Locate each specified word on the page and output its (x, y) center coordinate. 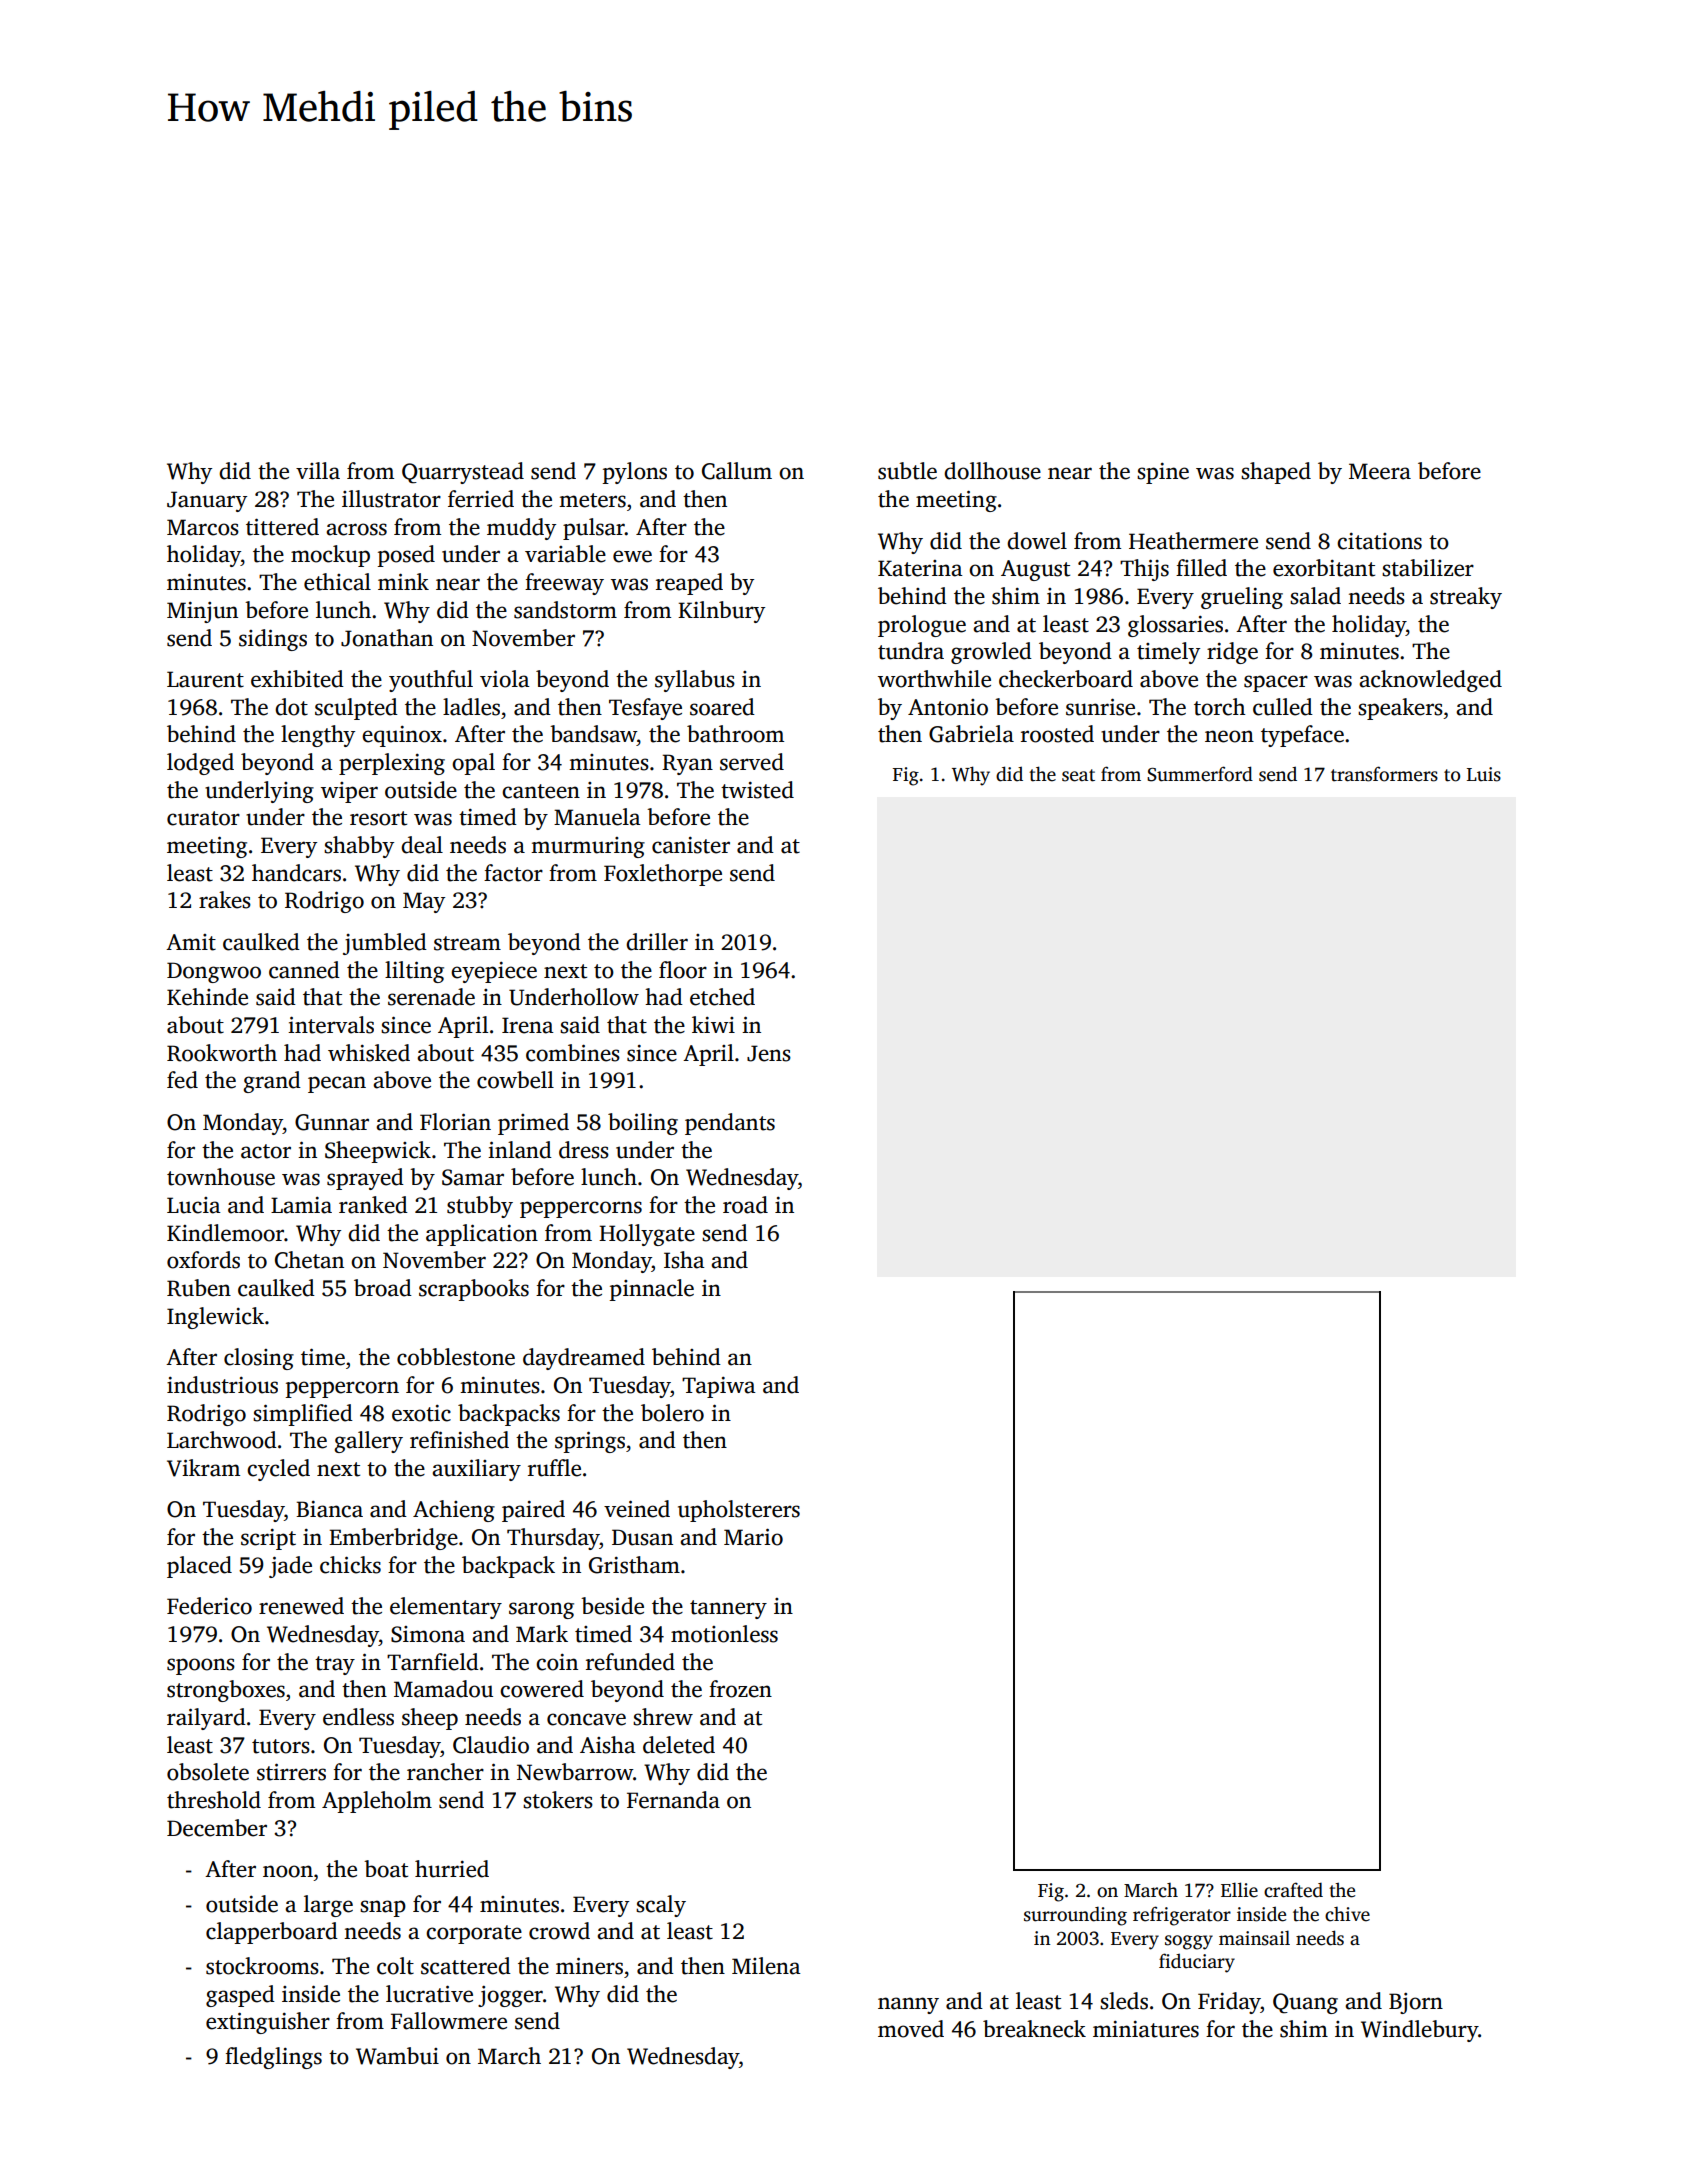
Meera (1380, 471)
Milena (766, 1966)
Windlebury (1419, 2031)
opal (473, 764)
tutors (281, 1746)
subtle (907, 471)
